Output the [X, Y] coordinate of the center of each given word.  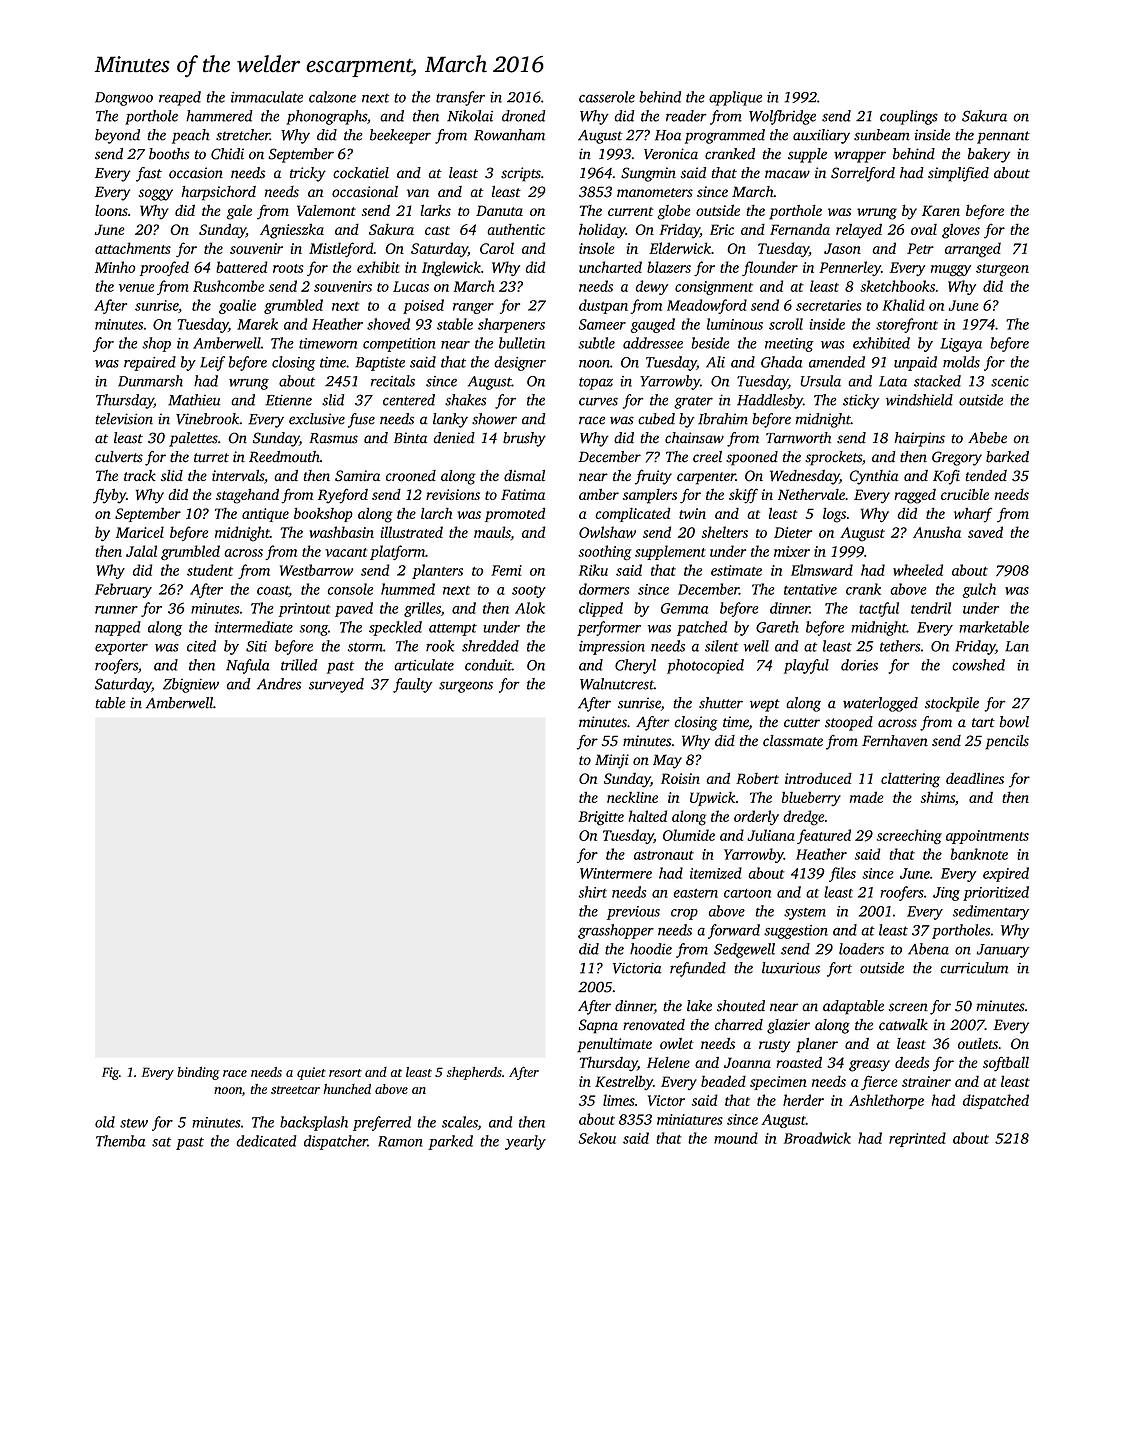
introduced [818, 778]
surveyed [336, 685]
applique [735, 98]
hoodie [651, 949]
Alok [530, 608]
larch [436, 513]
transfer [460, 98]
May [667, 761]
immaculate [267, 97]
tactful [879, 609]
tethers [900, 646]
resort [345, 1073]
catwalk [903, 1025]
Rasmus [333, 438]
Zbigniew [191, 685]
